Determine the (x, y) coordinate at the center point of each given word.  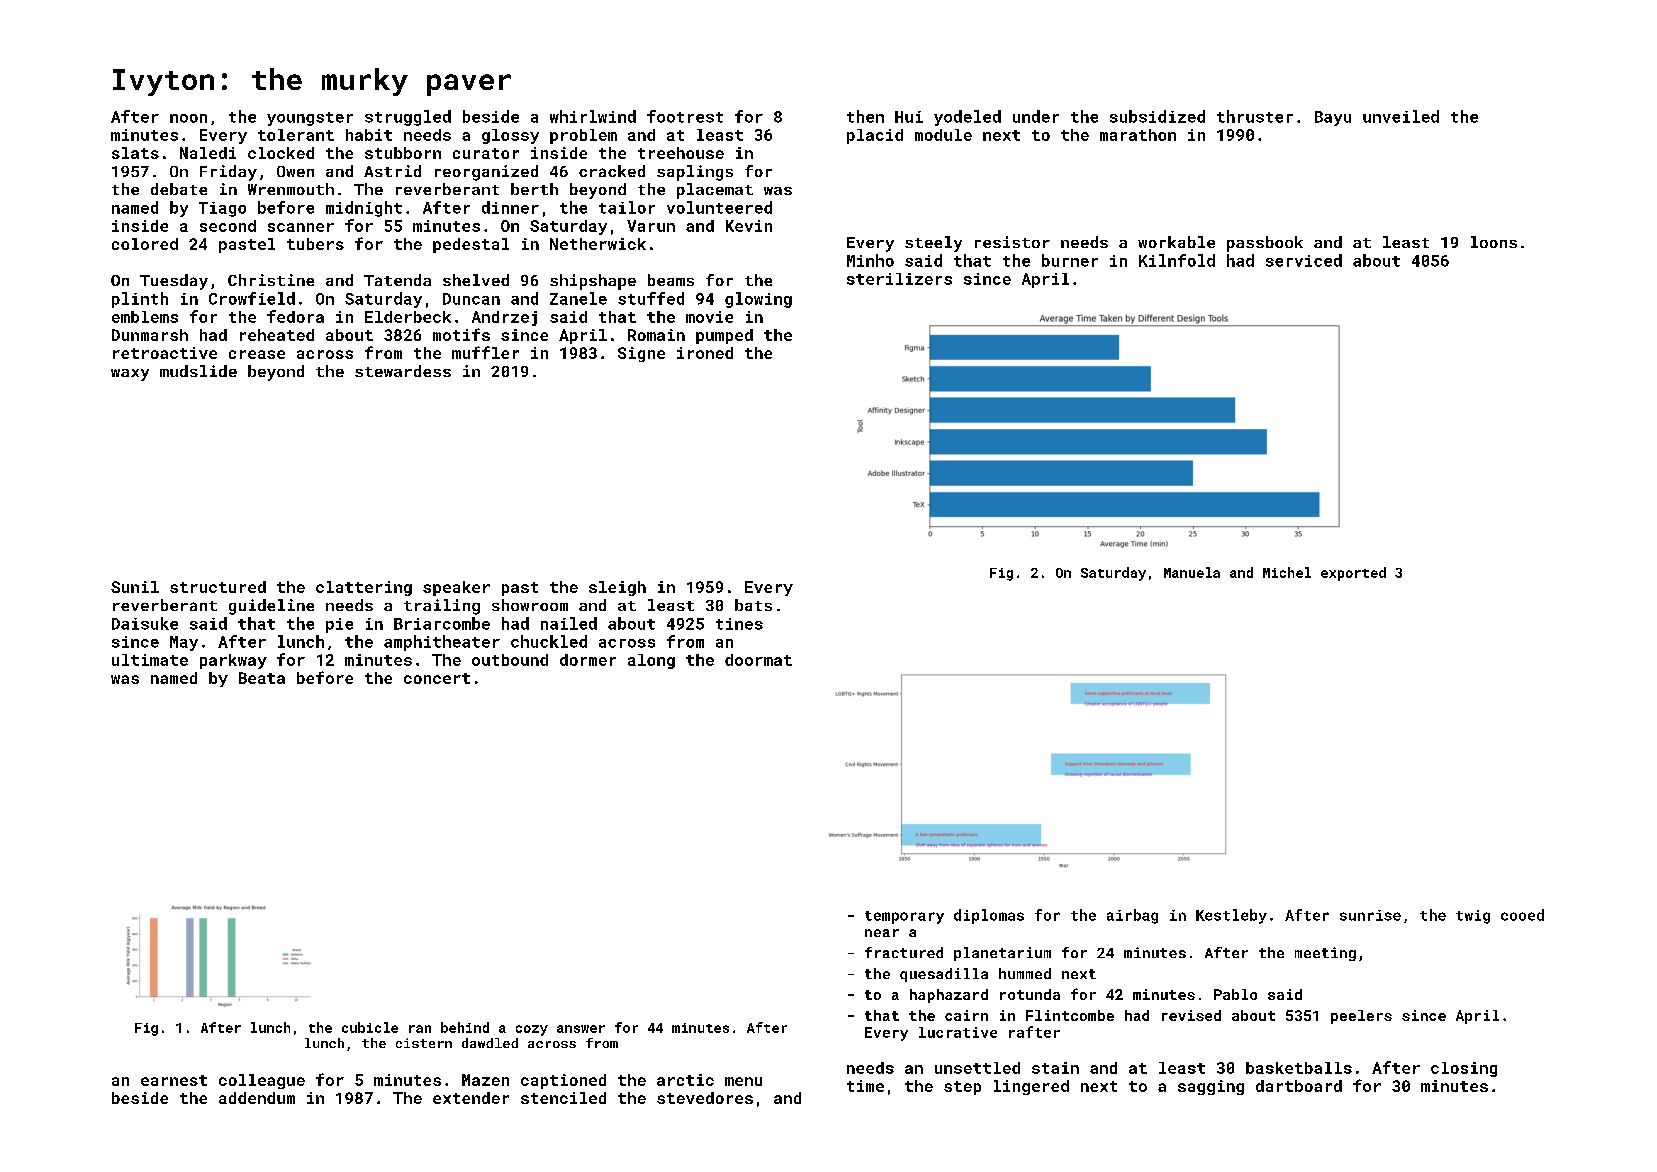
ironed (705, 353)
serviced (1304, 260)
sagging (1211, 1087)
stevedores (705, 1098)
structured (218, 587)
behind (465, 1027)
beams (671, 280)
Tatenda (397, 280)
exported (1353, 574)
